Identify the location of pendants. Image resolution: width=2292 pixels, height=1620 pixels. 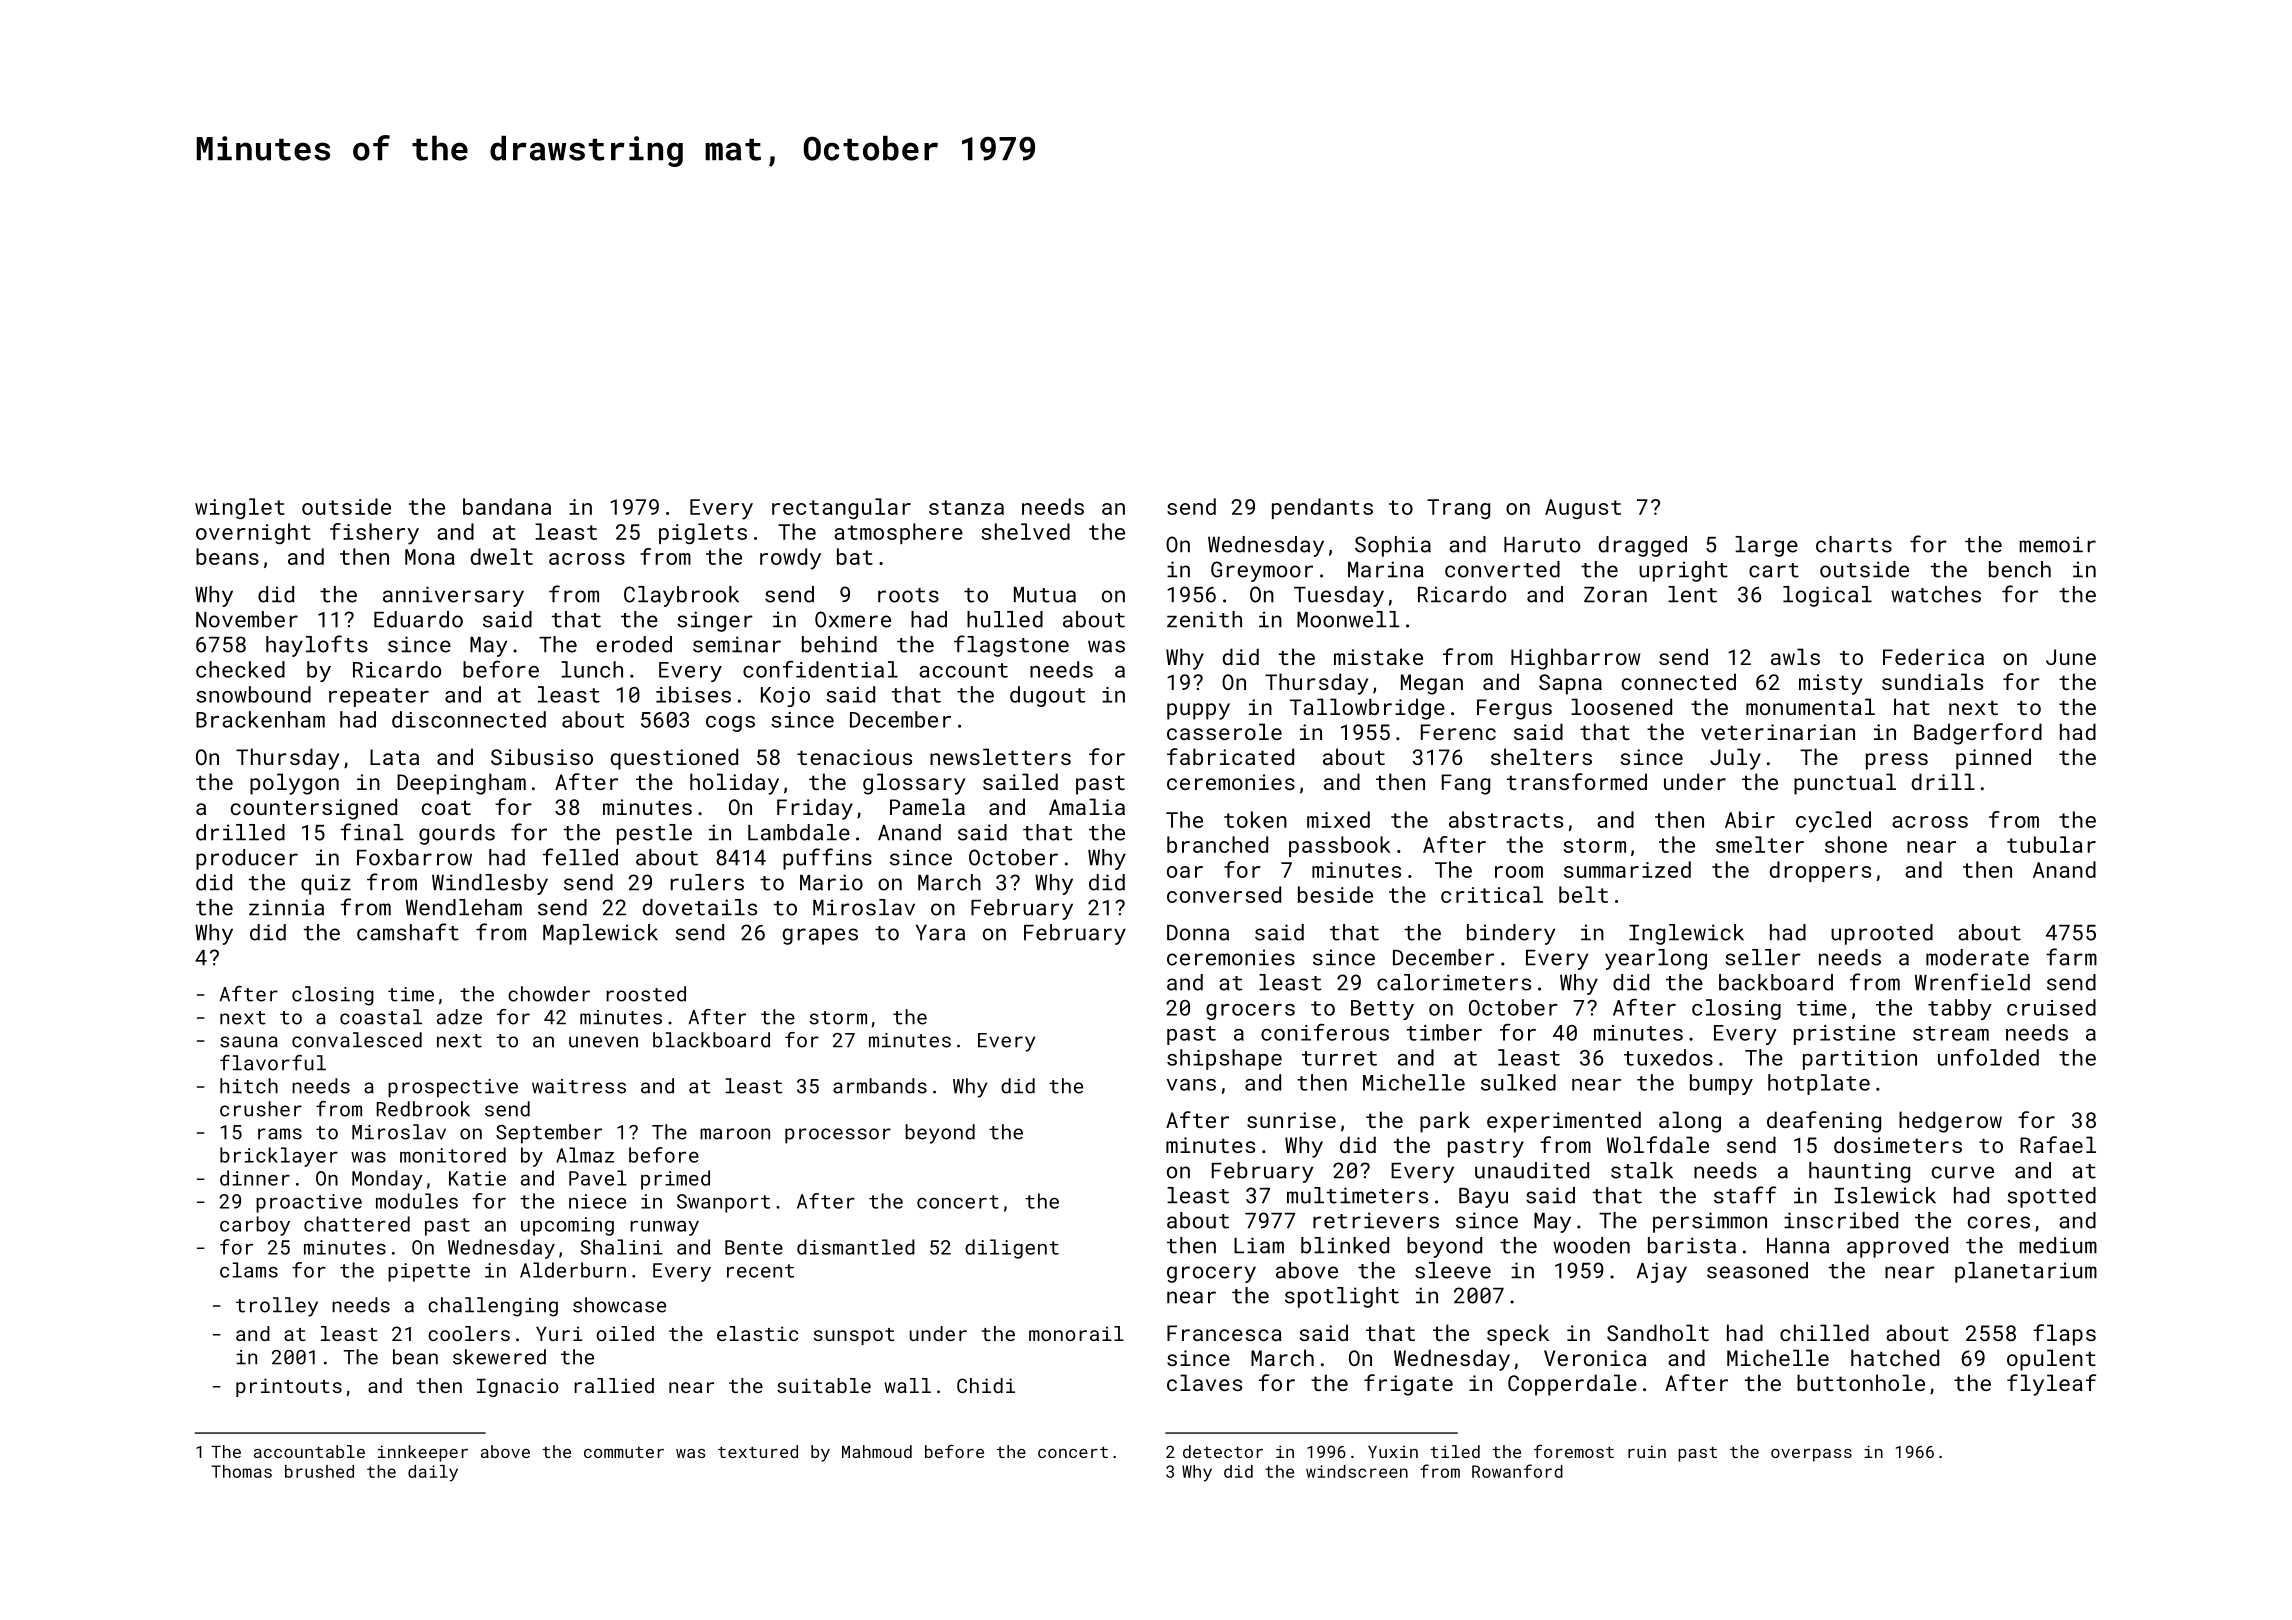
(1322, 508).
